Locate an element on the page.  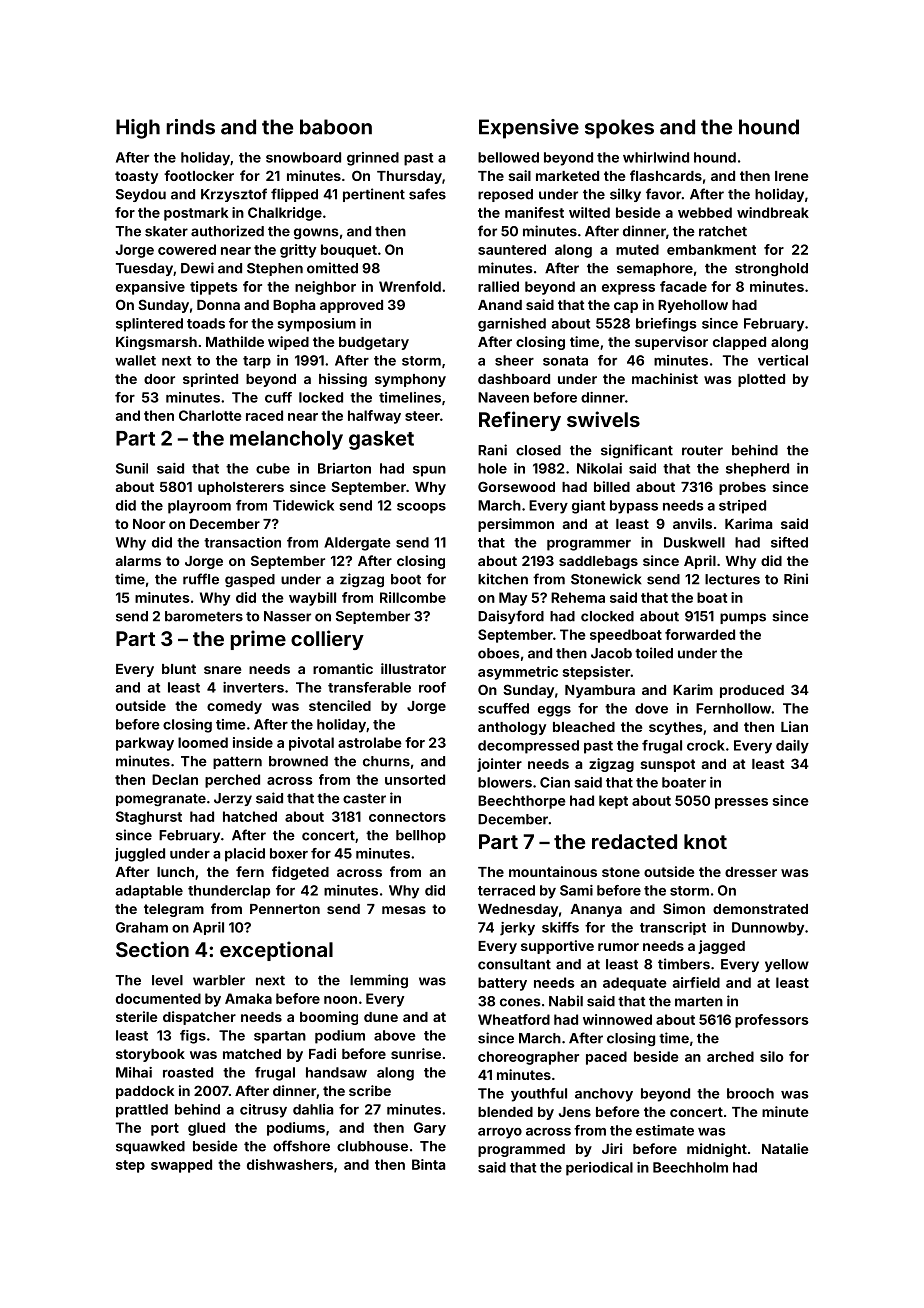
pomegranate is located at coordinates (161, 800).
